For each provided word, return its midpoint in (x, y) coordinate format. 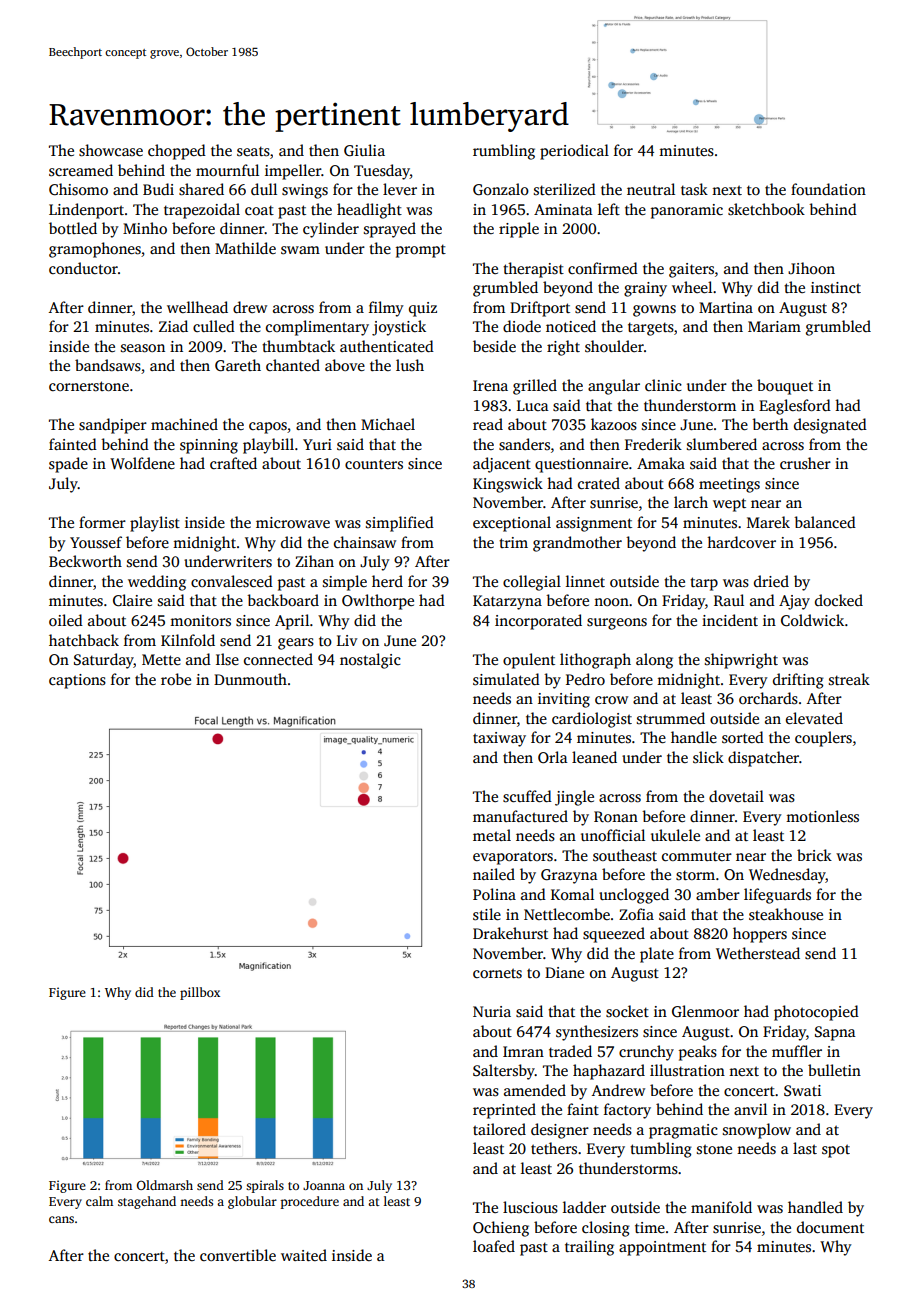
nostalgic (370, 661)
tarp (704, 584)
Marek (768, 522)
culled (214, 326)
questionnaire (581, 465)
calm (99, 1201)
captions (77, 681)
